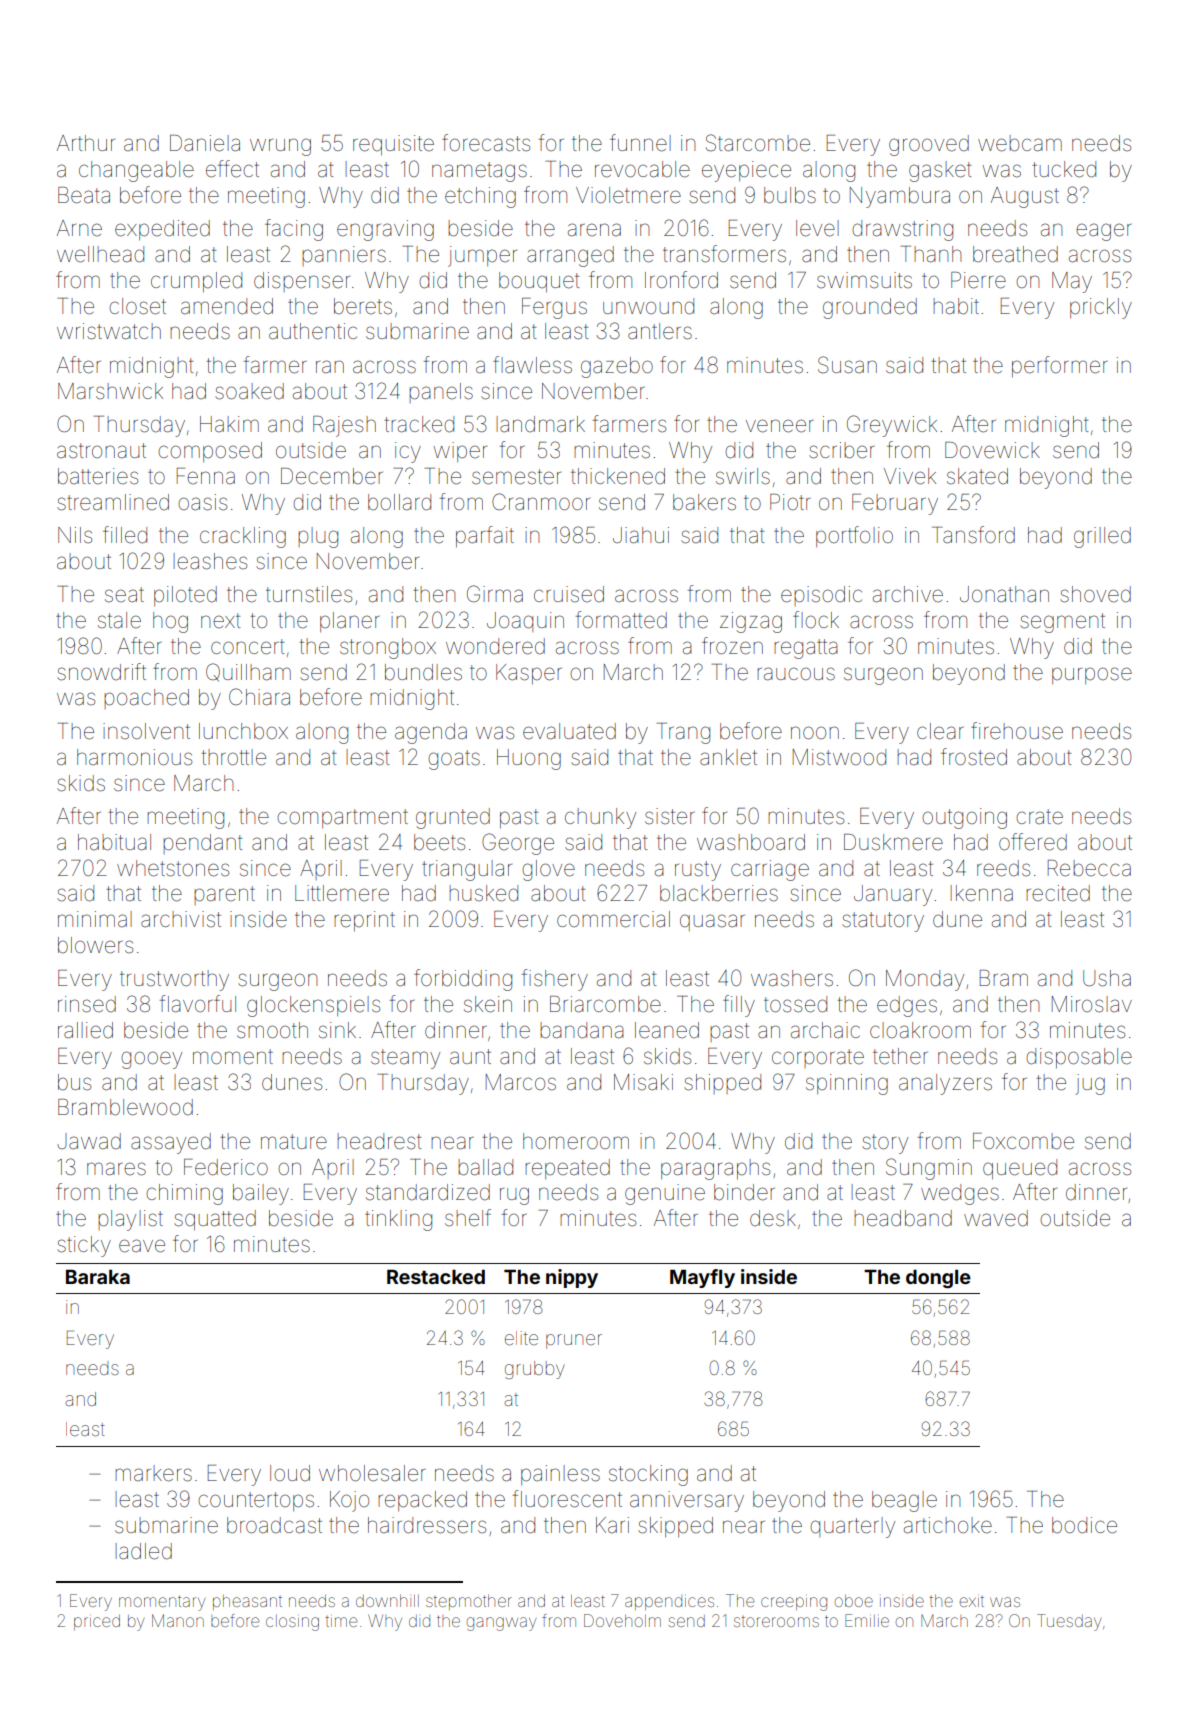 The height and width of the image is (1723, 1189). I want to click on Daniela, so click(205, 143).
